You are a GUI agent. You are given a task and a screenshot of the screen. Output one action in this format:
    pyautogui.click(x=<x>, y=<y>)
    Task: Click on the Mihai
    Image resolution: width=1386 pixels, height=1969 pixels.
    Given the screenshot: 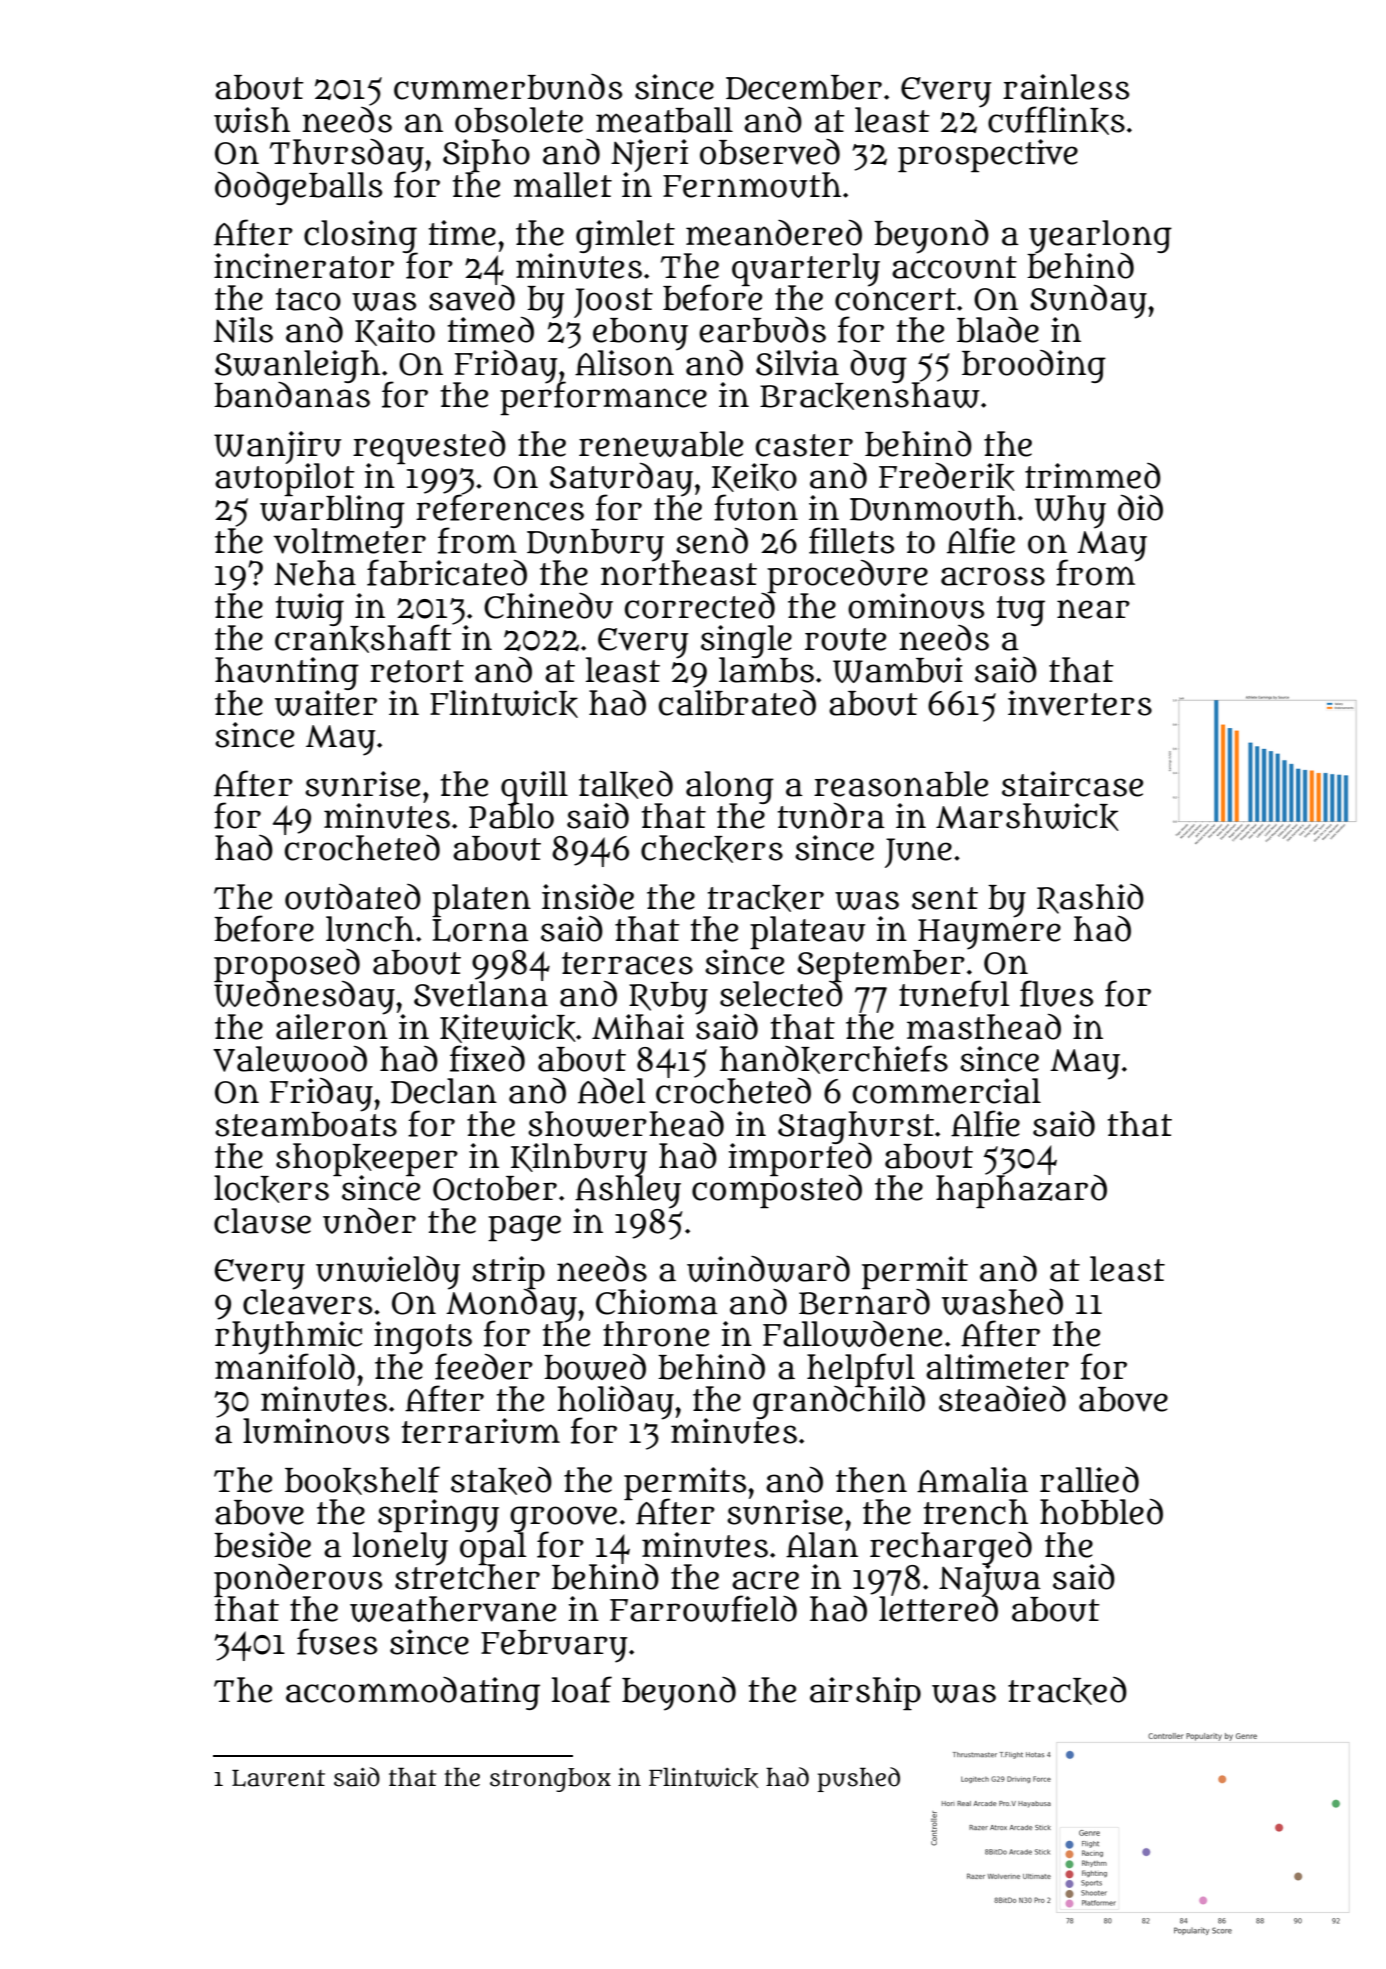 What is the action you would take?
    pyautogui.click(x=638, y=1027)
